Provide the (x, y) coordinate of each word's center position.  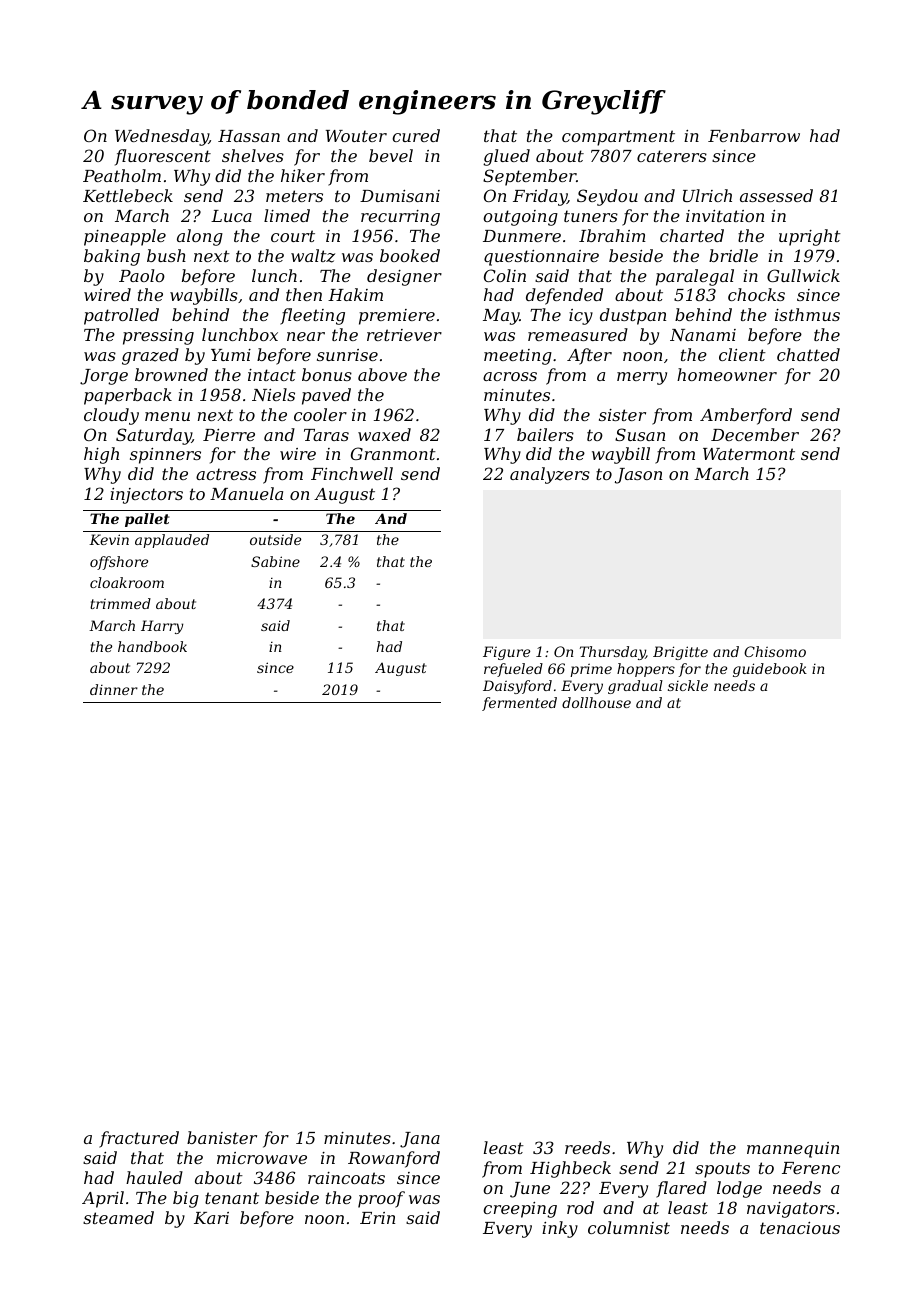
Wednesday (162, 137)
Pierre (229, 435)
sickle (688, 685)
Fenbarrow (754, 135)
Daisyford (517, 687)
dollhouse (596, 702)
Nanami (703, 335)
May (501, 317)
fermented (519, 704)
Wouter (356, 136)
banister (222, 1137)
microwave (262, 1158)
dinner (114, 689)
